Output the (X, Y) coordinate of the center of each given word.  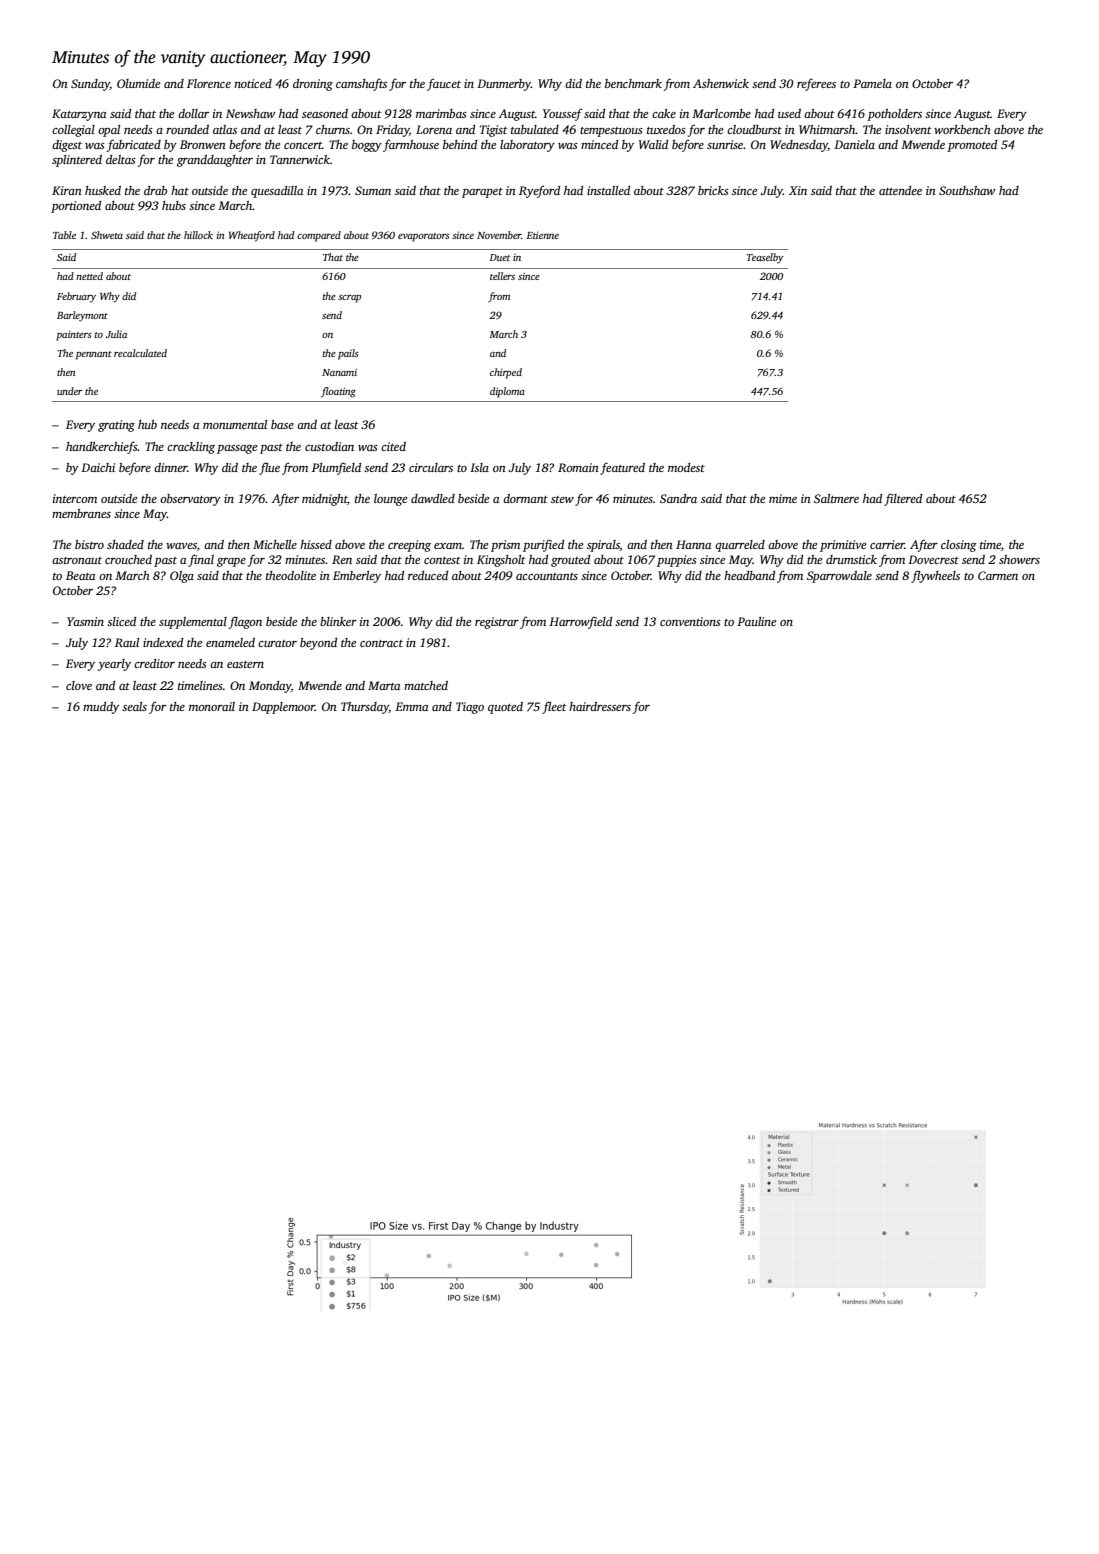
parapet (482, 193)
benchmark (633, 83)
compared (319, 236)
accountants (547, 576)
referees (816, 84)
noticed (253, 83)
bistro (89, 544)
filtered (903, 499)
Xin (798, 190)
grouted (570, 561)
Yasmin (85, 621)
